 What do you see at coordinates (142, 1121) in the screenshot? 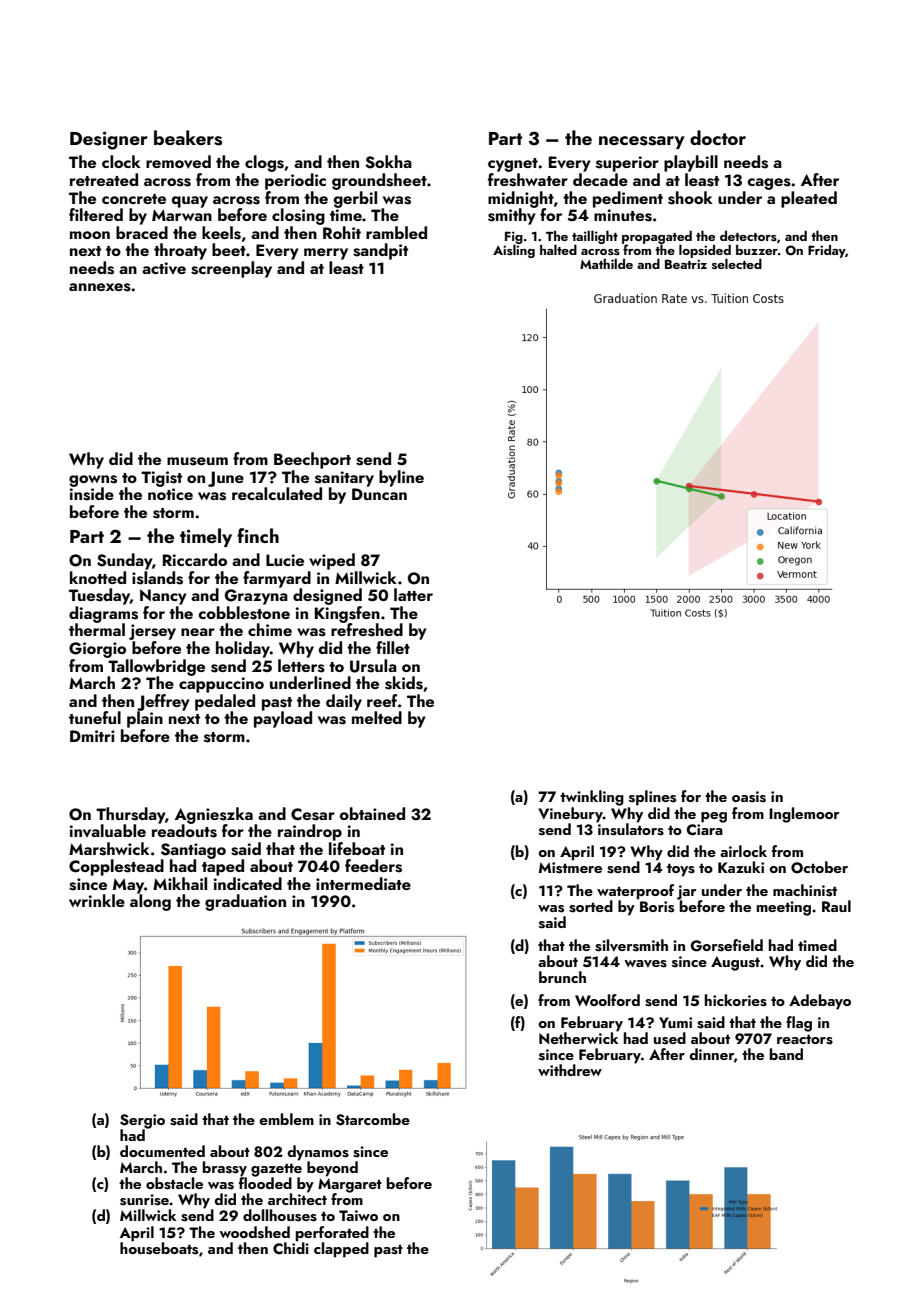
I see `Sergio` at bounding box center [142, 1121].
